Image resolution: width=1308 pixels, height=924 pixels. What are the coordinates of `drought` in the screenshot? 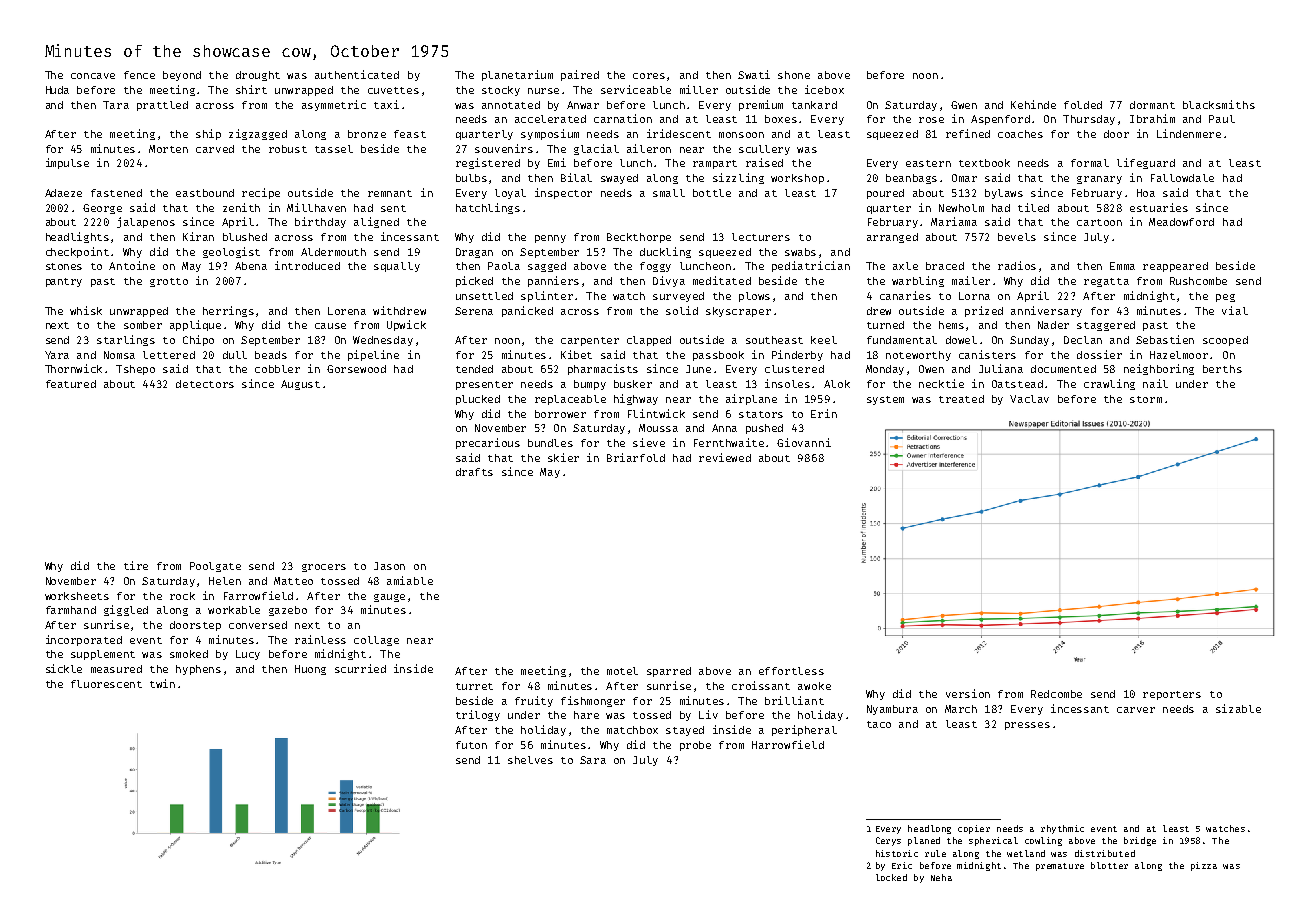 It's located at (258, 76).
